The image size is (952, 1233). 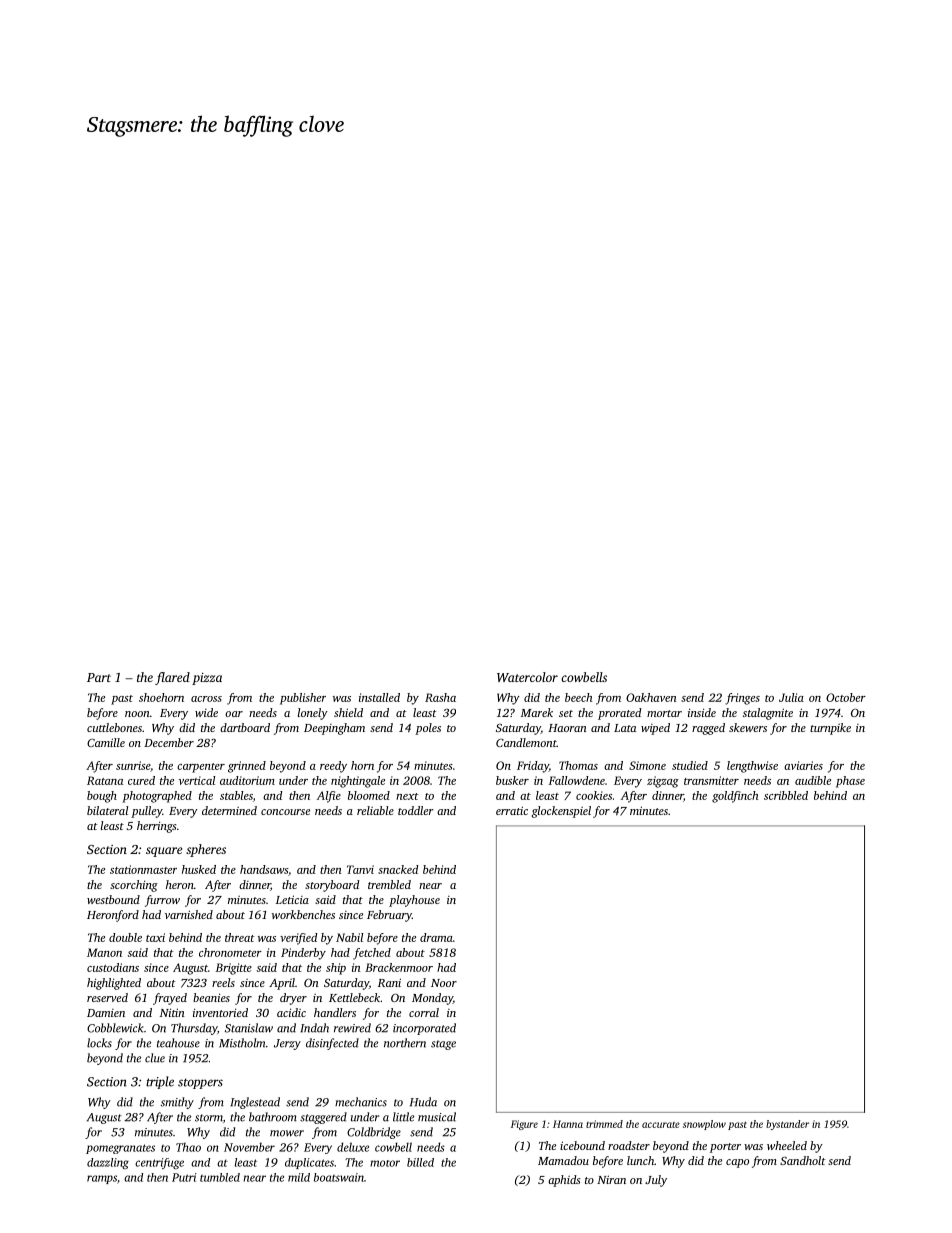 What do you see at coordinates (436, 937) in the screenshot?
I see `drama` at bounding box center [436, 937].
